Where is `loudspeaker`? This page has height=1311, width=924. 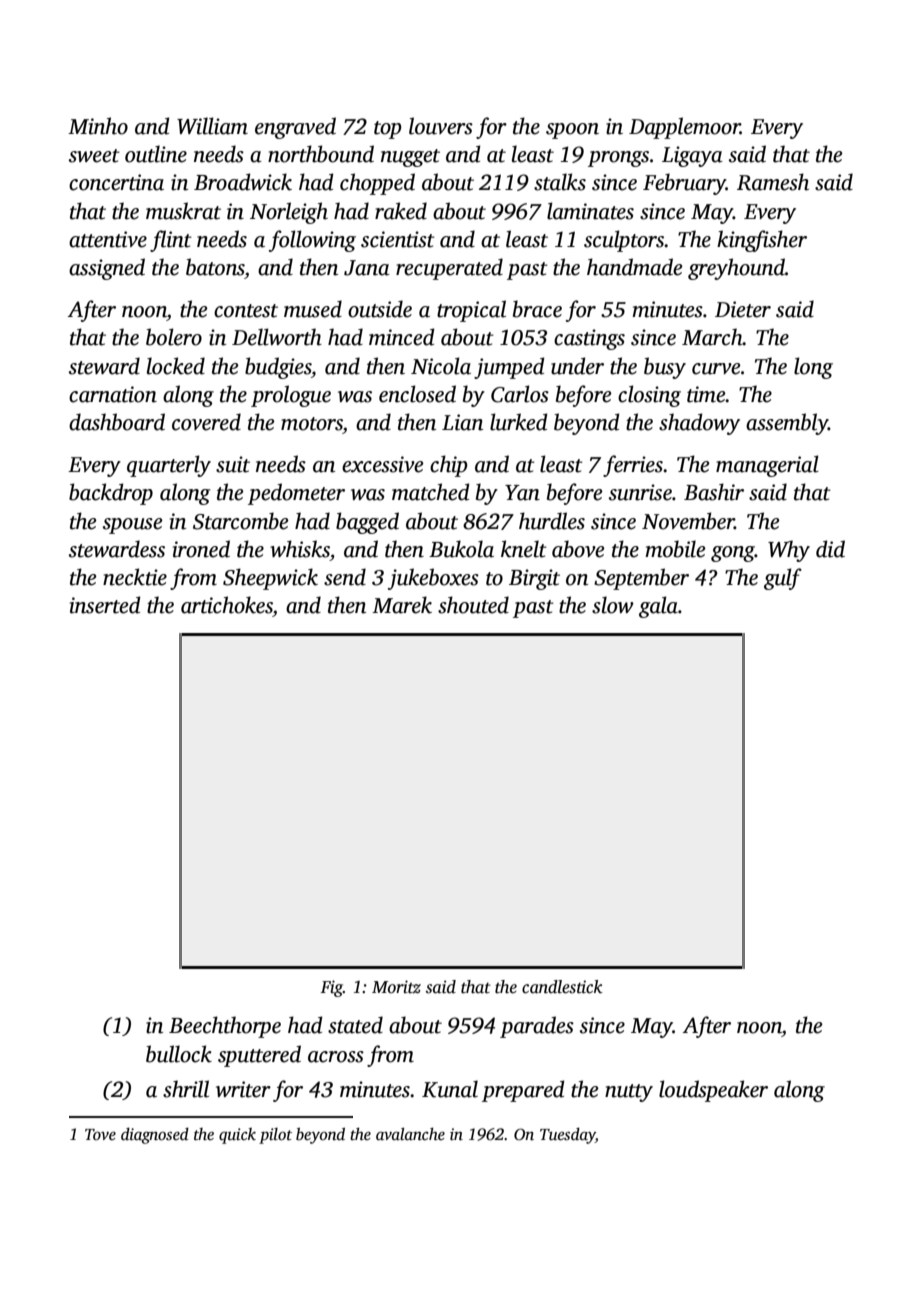 loudspeaker is located at coordinates (713, 1091).
